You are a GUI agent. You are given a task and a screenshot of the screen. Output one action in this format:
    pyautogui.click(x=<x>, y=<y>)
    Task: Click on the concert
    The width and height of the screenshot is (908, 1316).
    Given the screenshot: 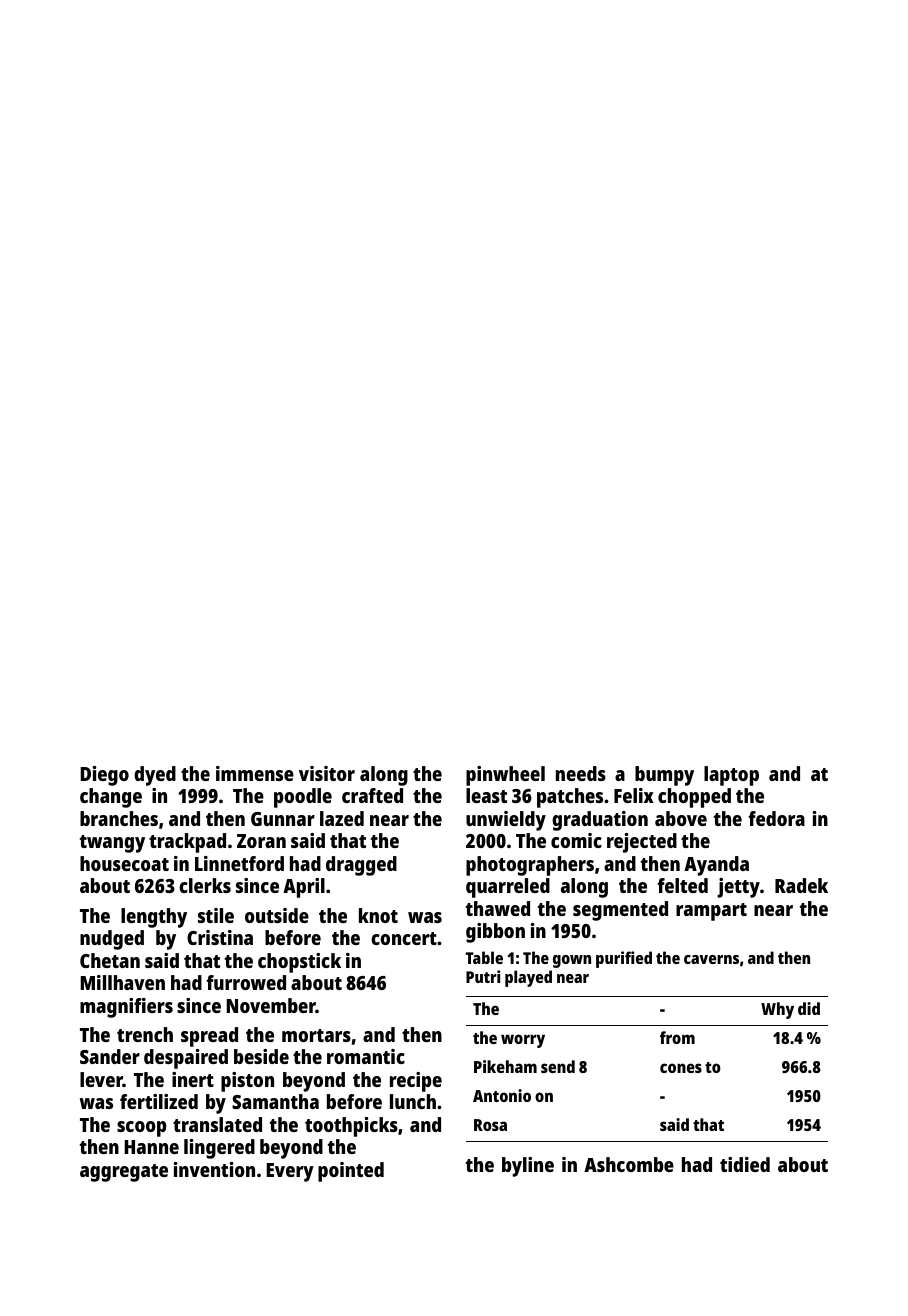 What is the action you would take?
    pyautogui.click(x=404, y=938)
